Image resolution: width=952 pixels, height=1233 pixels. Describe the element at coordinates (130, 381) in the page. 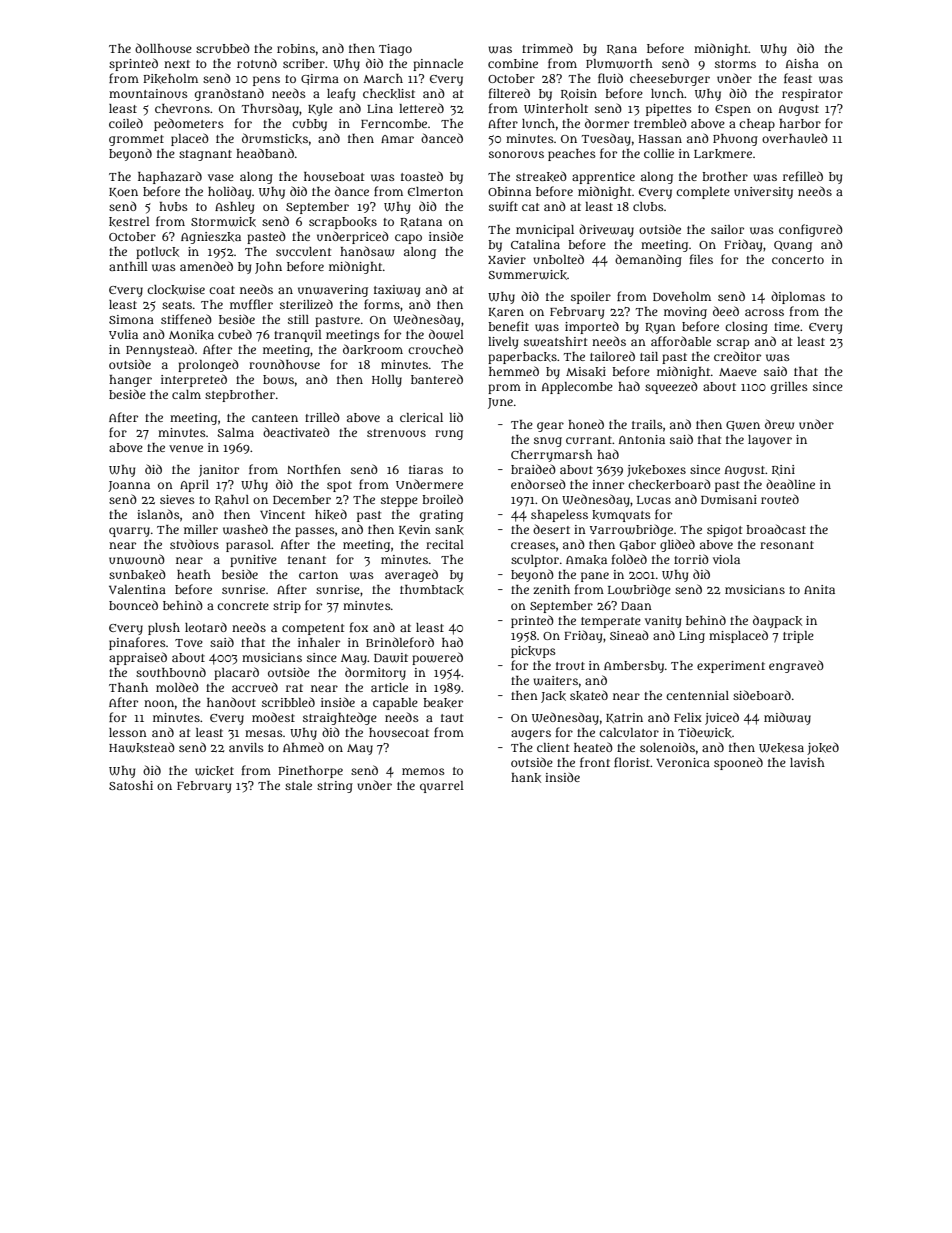

I see `hanger` at that location.
